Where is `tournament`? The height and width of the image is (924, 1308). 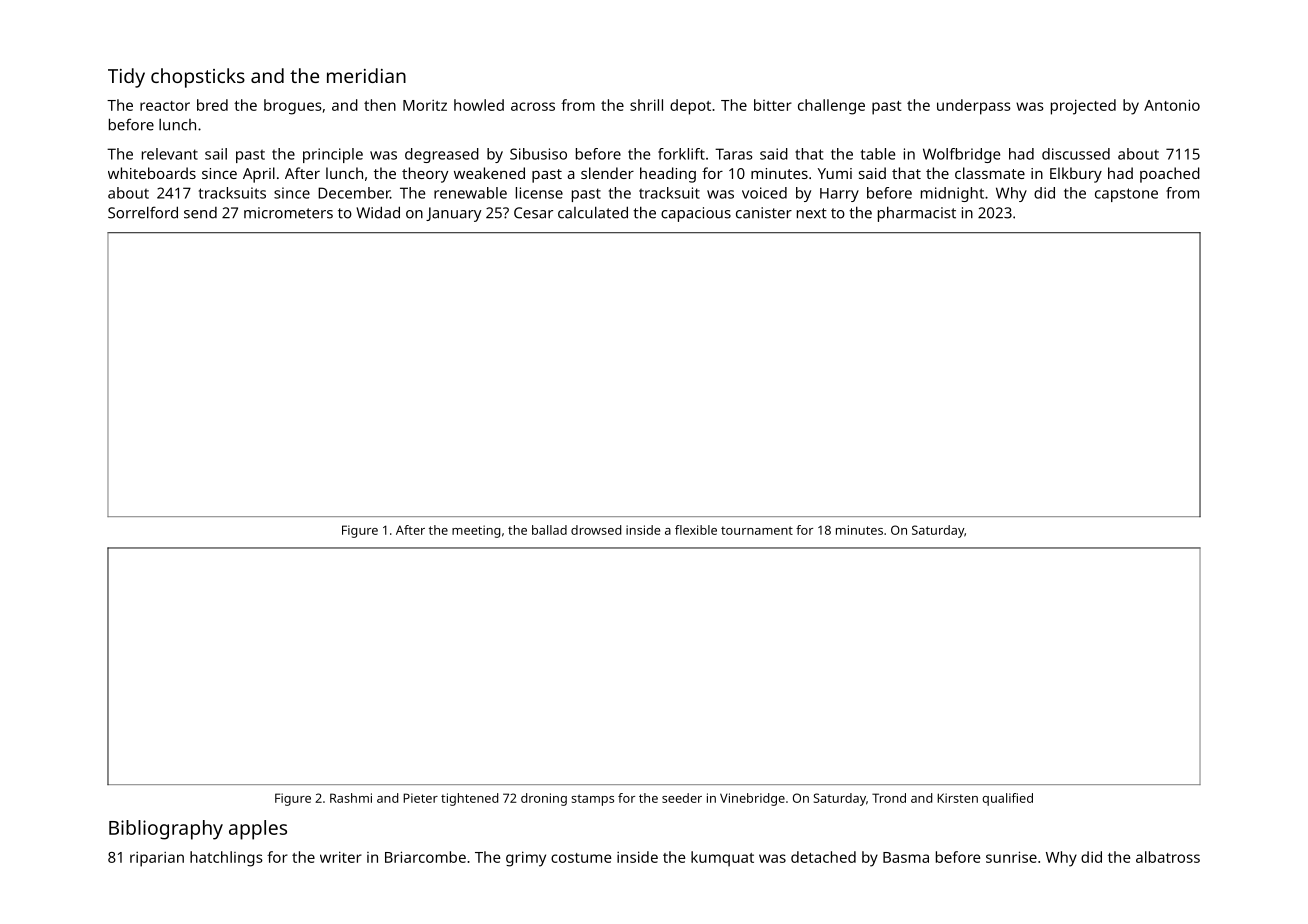 tournament is located at coordinates (757, 530).
